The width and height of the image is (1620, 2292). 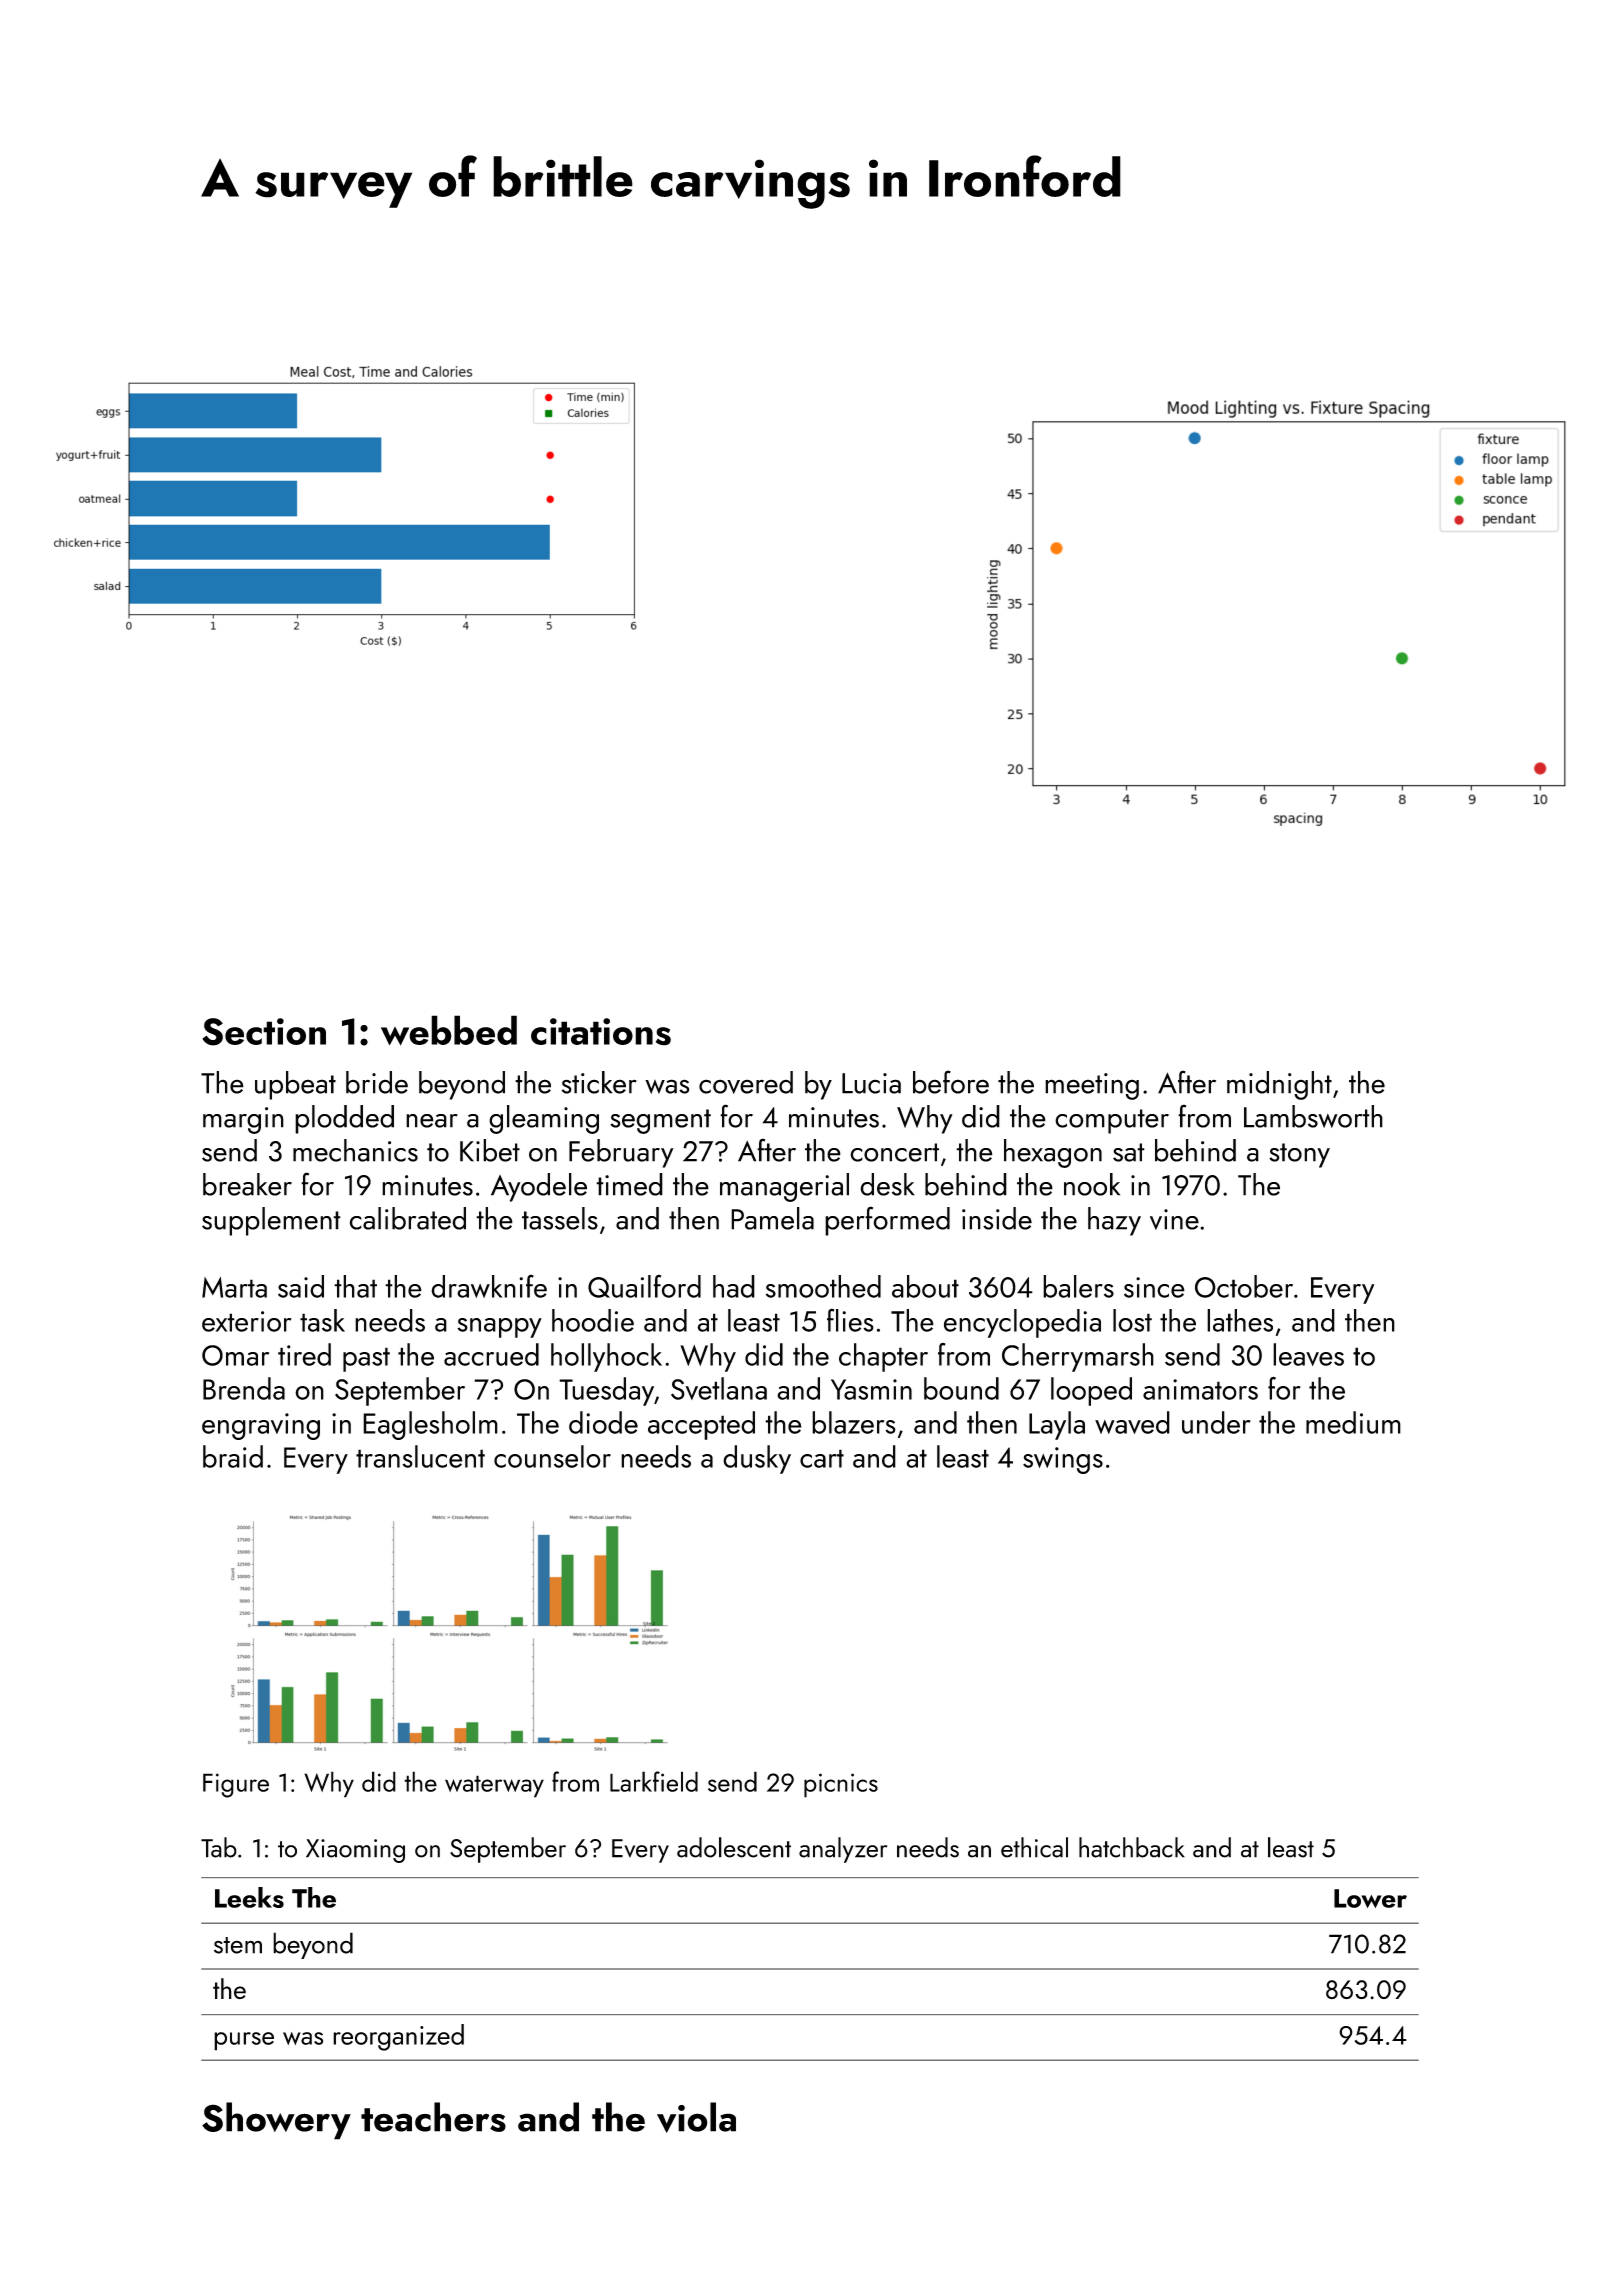 What do you see at coordinates (1279, 1085) in the image?
I see `midnight` at bounding box center [1279, 1085].
